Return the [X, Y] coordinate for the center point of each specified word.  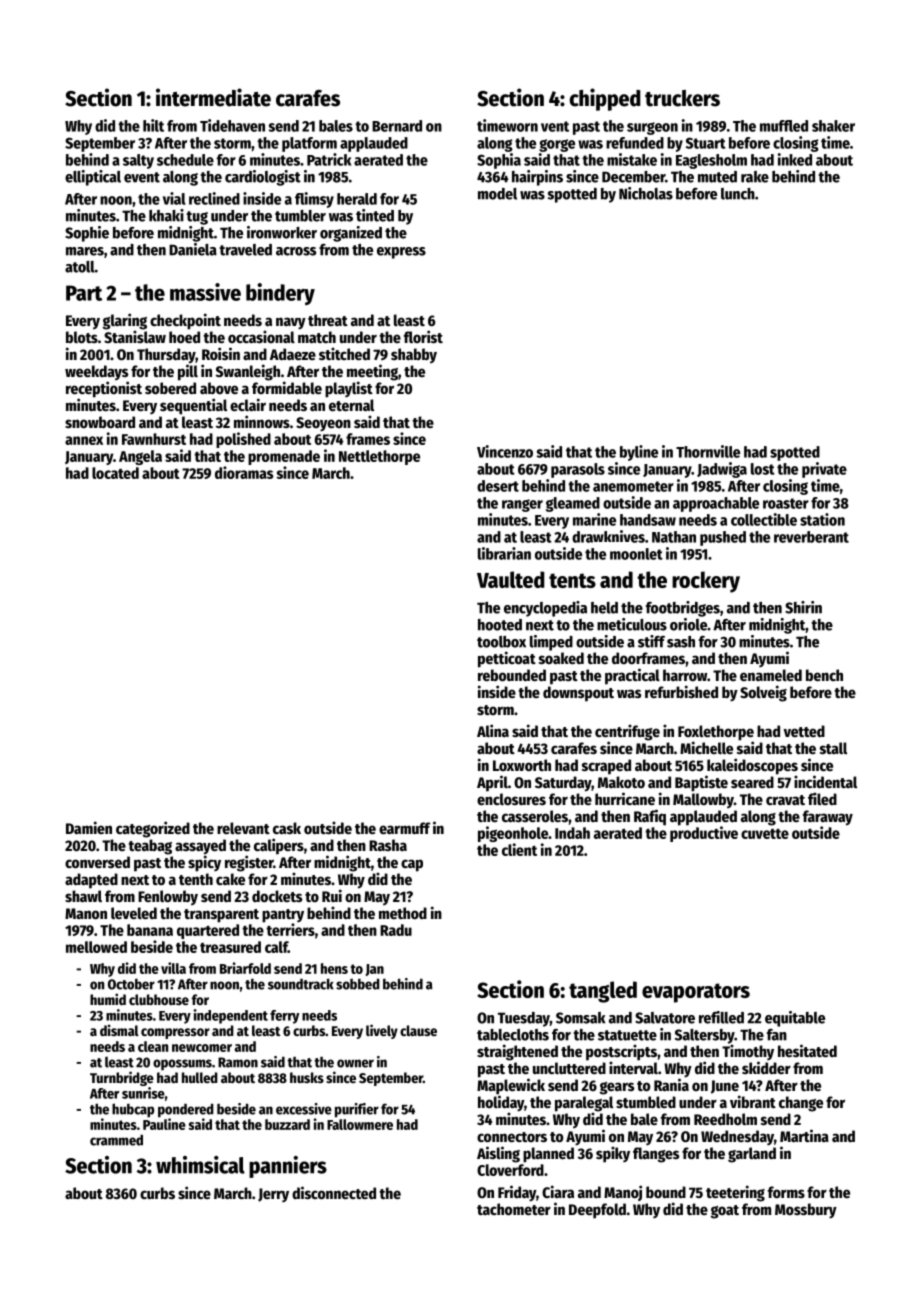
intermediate [213, 97]
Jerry [273, 1195]
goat [725, 1212]
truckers [682, 98]
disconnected [334, 1192]
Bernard [397, 126]
